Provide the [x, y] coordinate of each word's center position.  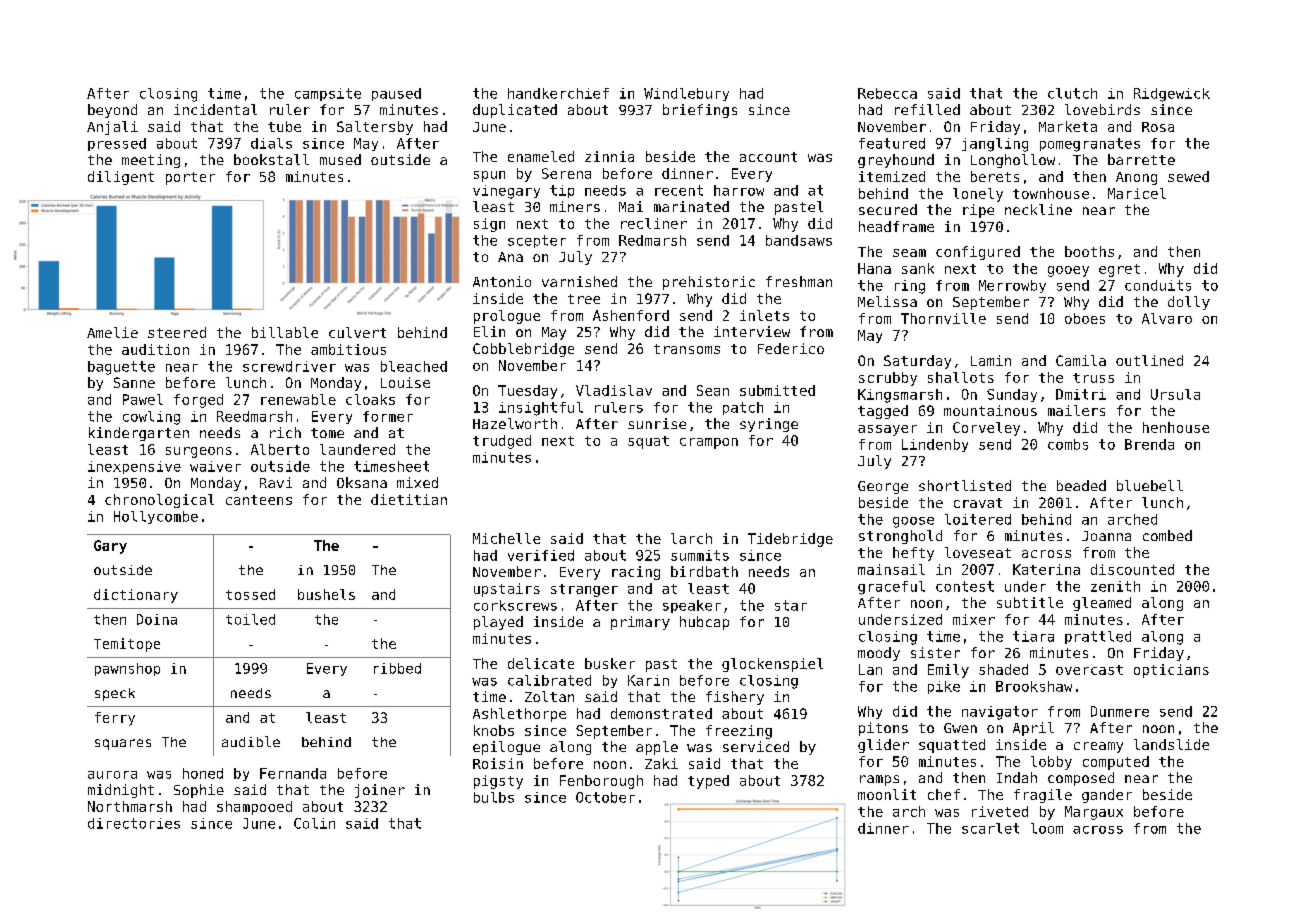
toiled [250, 619]
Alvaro [1167, 318]
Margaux [1094, 813]
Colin [314, 823]
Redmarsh [652, 240]
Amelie [112, 332]
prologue [507, 317]
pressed [117, 144]
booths [1089, 251]
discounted [1132, 569]
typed [708, 782]
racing [636, 573]
